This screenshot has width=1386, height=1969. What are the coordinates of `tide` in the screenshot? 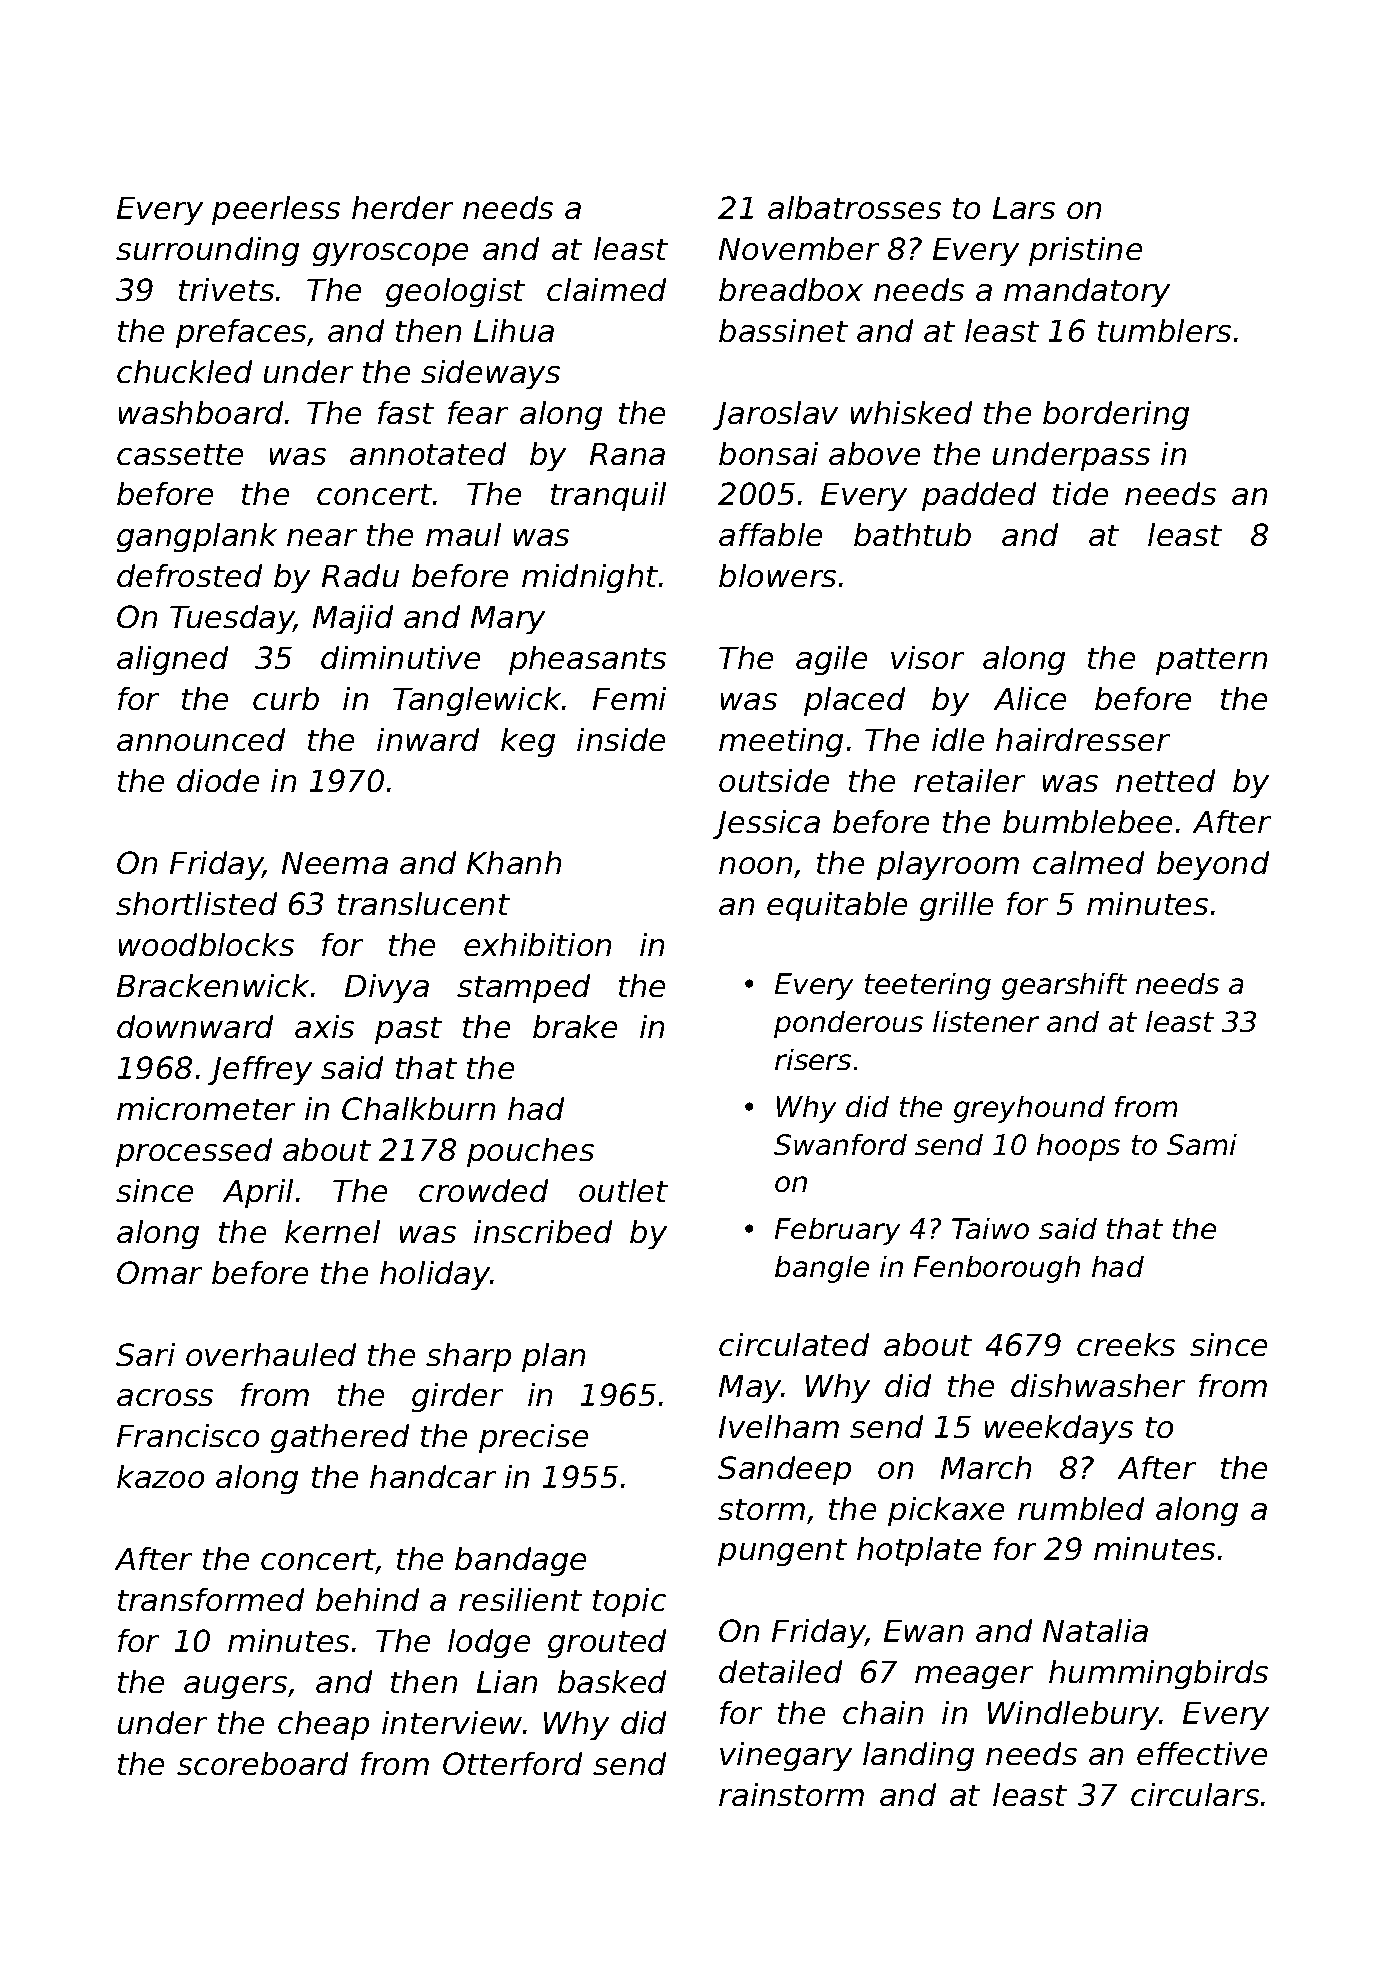 It's located at (1080, 493).
